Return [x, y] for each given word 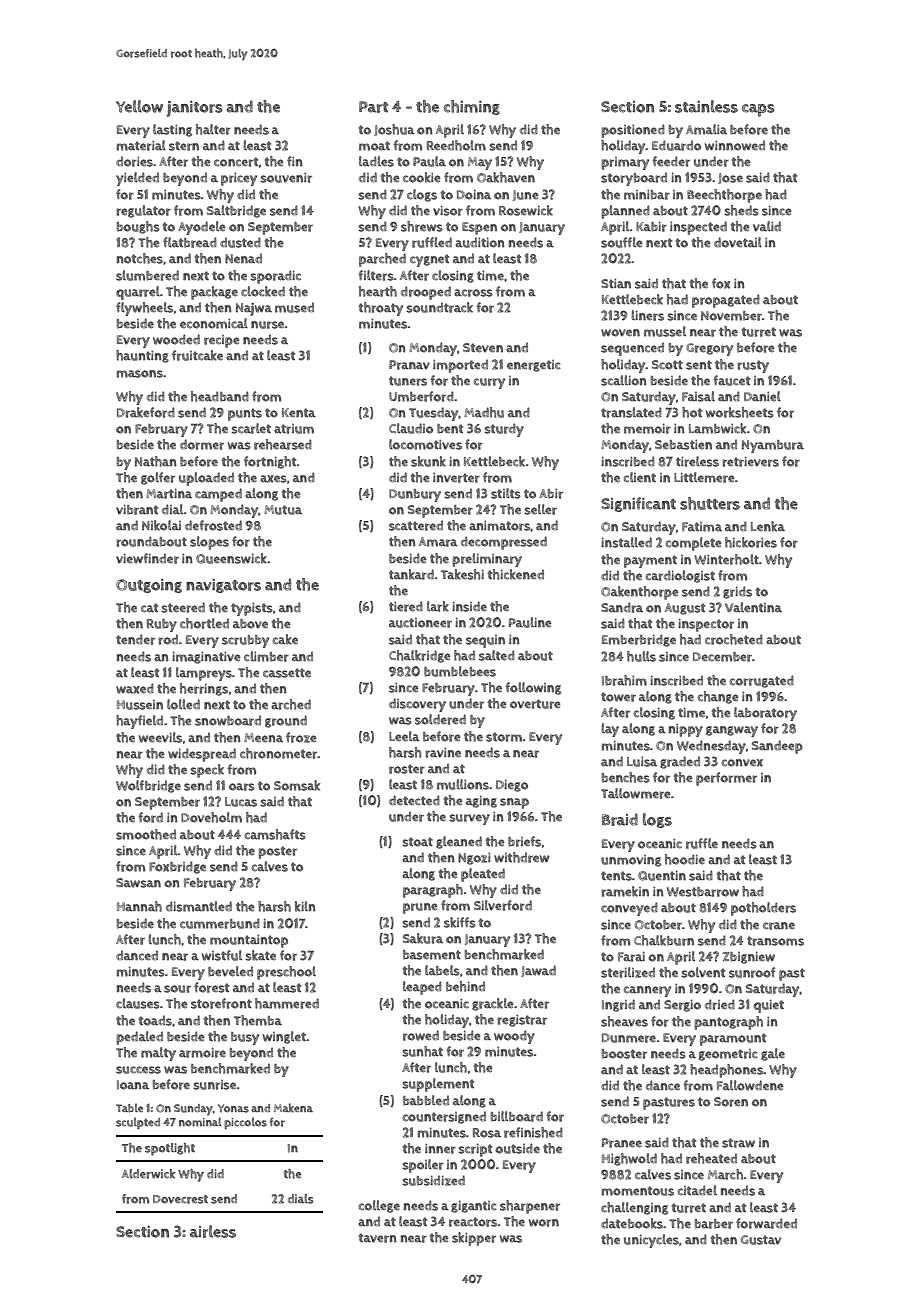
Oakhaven [506, 177]
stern [184, 146]
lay [610, 730]
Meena [263, 738]
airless [213, 1231]
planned [625, 212]
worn [544, 1223]
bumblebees [460, 671]
